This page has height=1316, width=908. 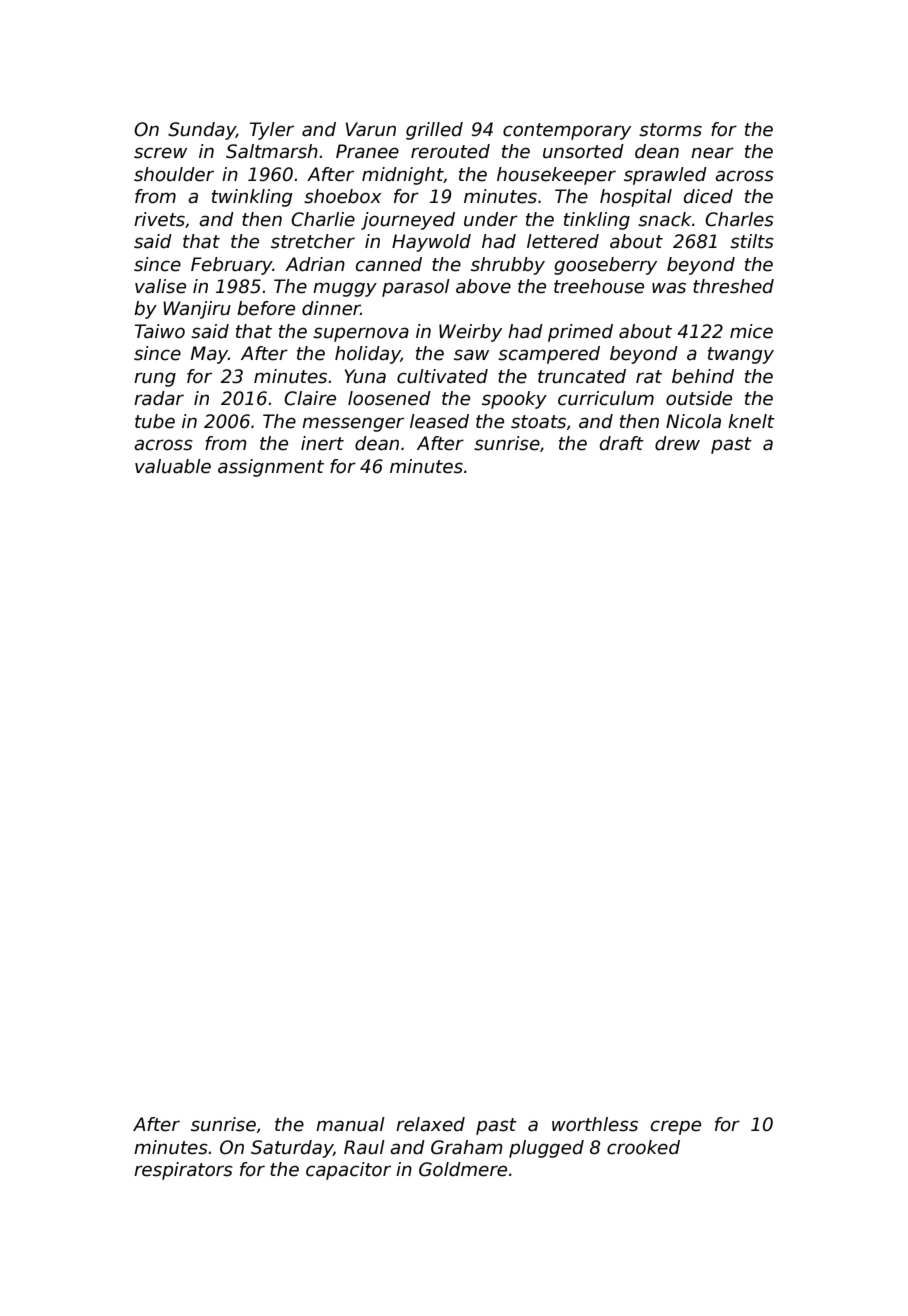 I want to click on tube, so click(x=155, y=421).
